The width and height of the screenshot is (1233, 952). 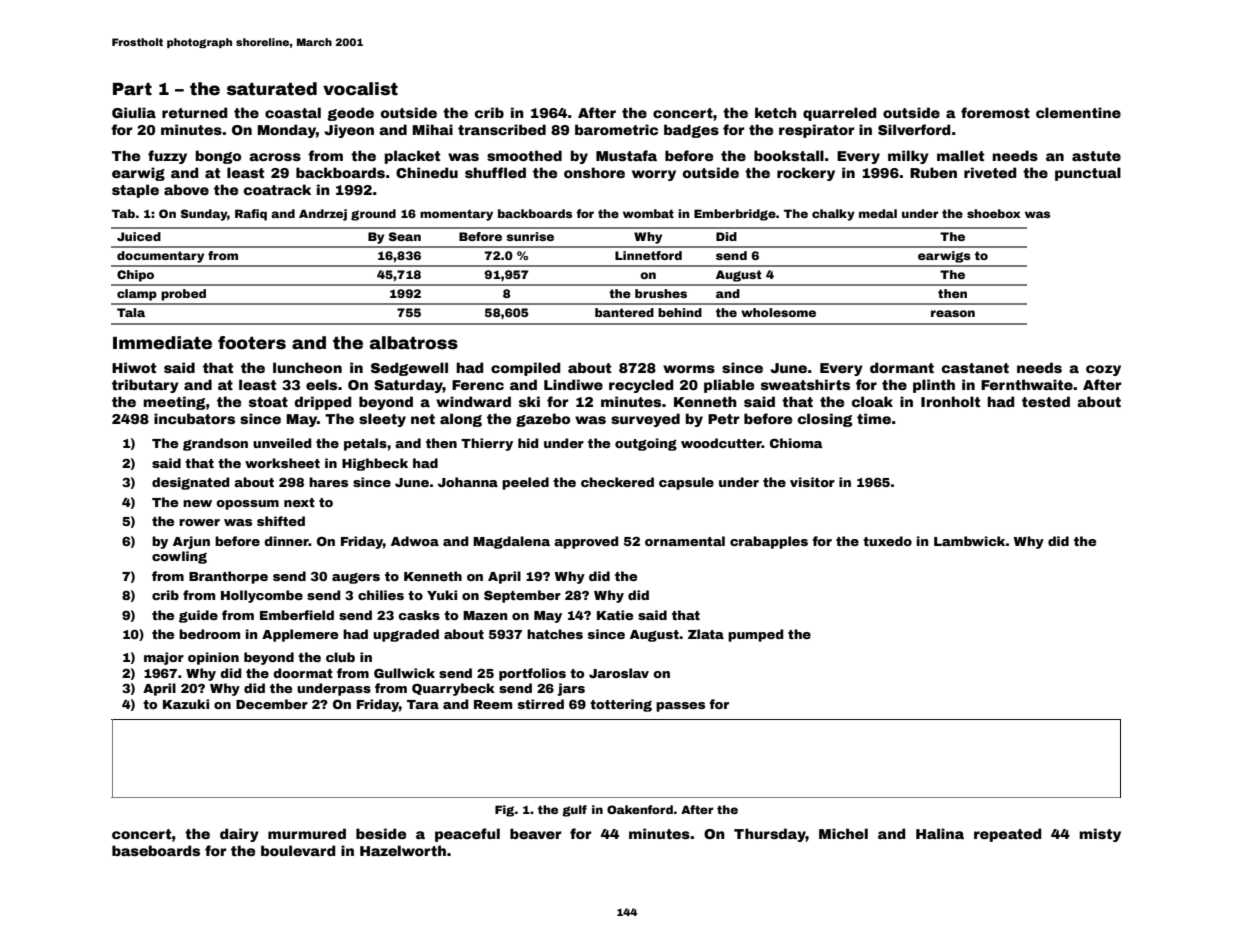 What do you see at coordinates (654, 175) in the screenshot?
I see `worry` at bounding box center [654, 175].
